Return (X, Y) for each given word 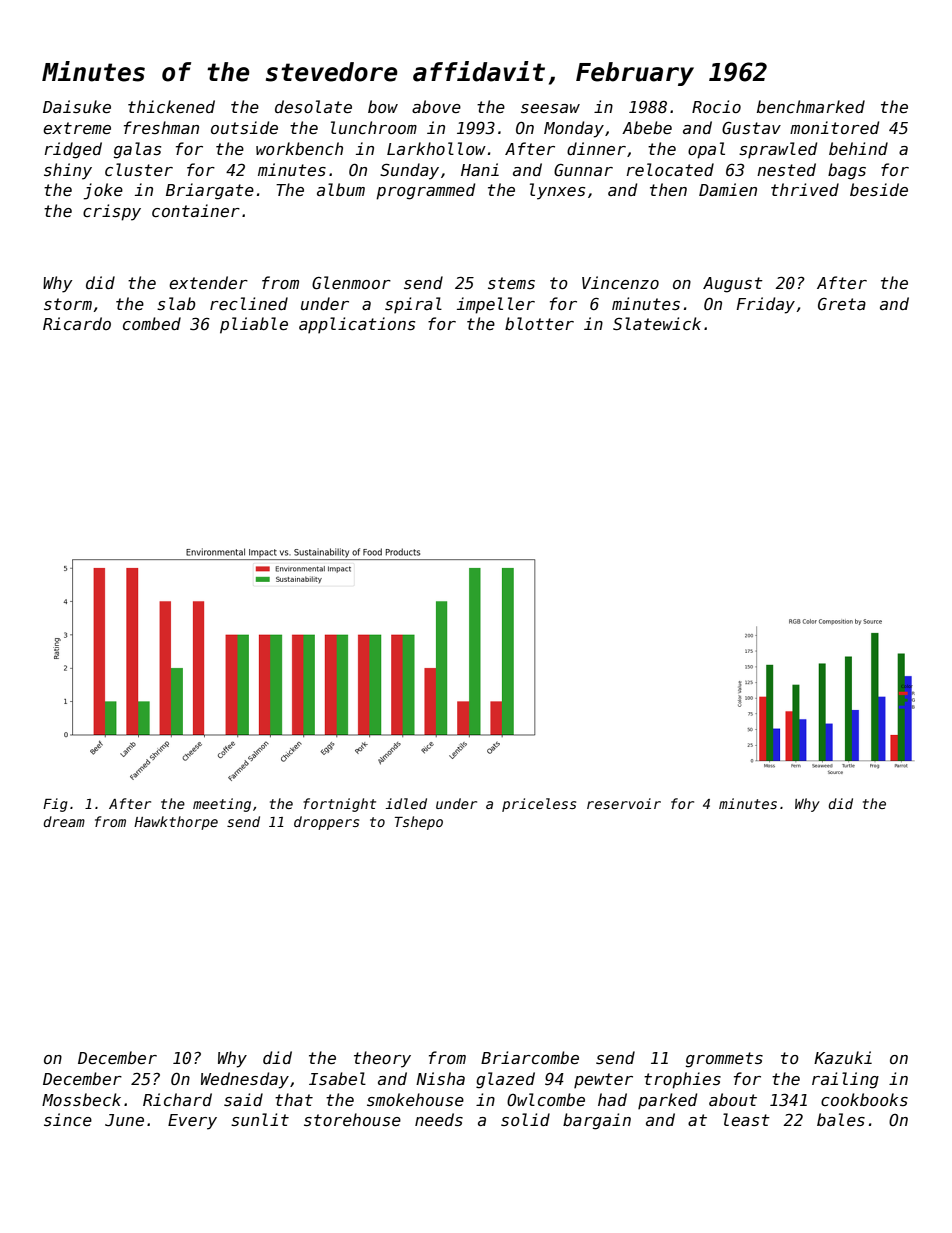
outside (244, 128)
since (68, 1119)
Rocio (716, 106)
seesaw (550, 109)
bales (841, 1119)
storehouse (352, 1120)
